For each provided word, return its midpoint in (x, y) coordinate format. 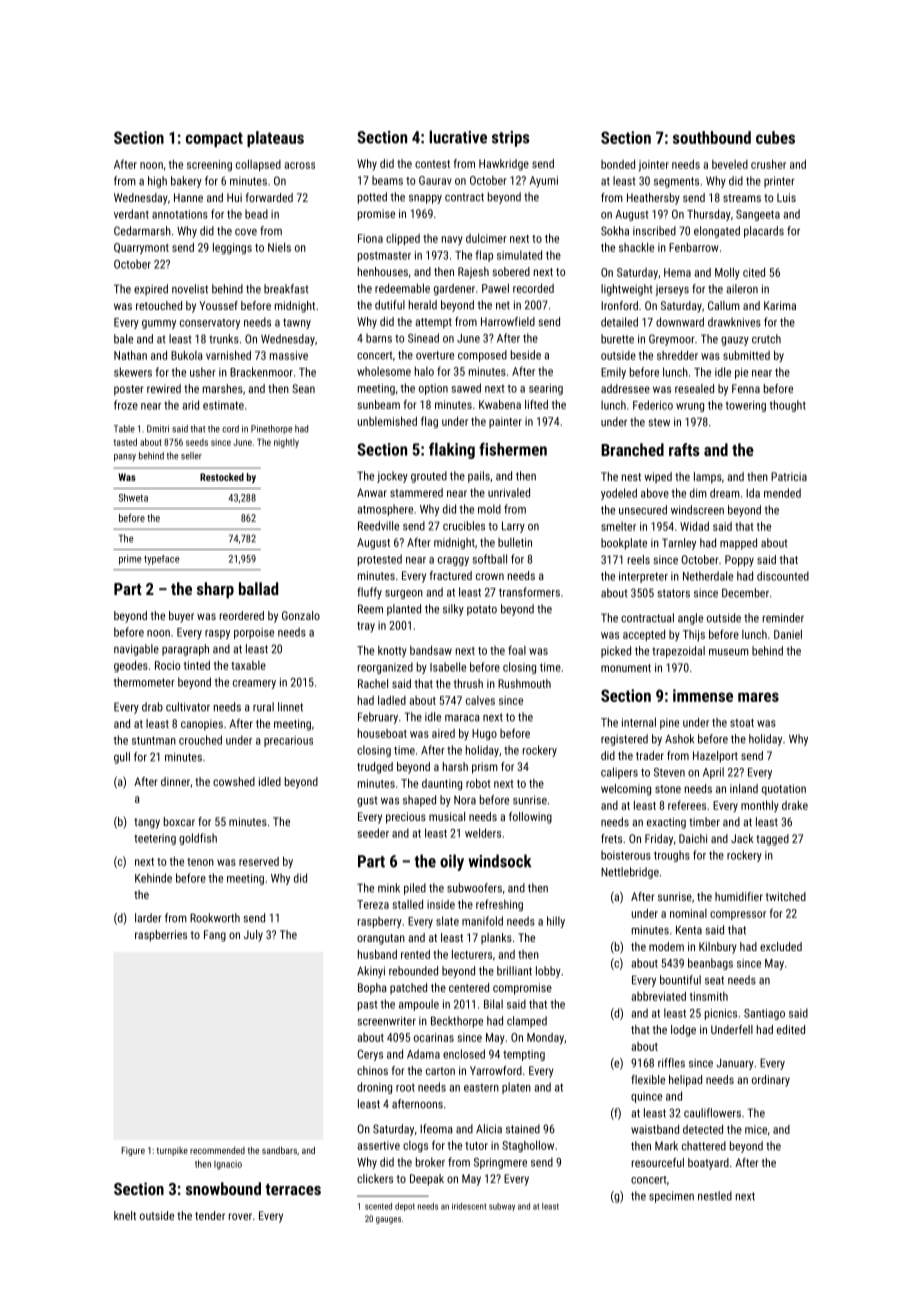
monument (626, 668)
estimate (223, 405)
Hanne (188, 197)
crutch (766, 339)
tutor (476, 1146)
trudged (375, 768)
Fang (215, 936)
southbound (712, 137)
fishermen (513, 449)
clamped (527, 1022)
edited (791, 1029)
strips (511, 139)
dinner (175, 781)
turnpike (172, 1151)
